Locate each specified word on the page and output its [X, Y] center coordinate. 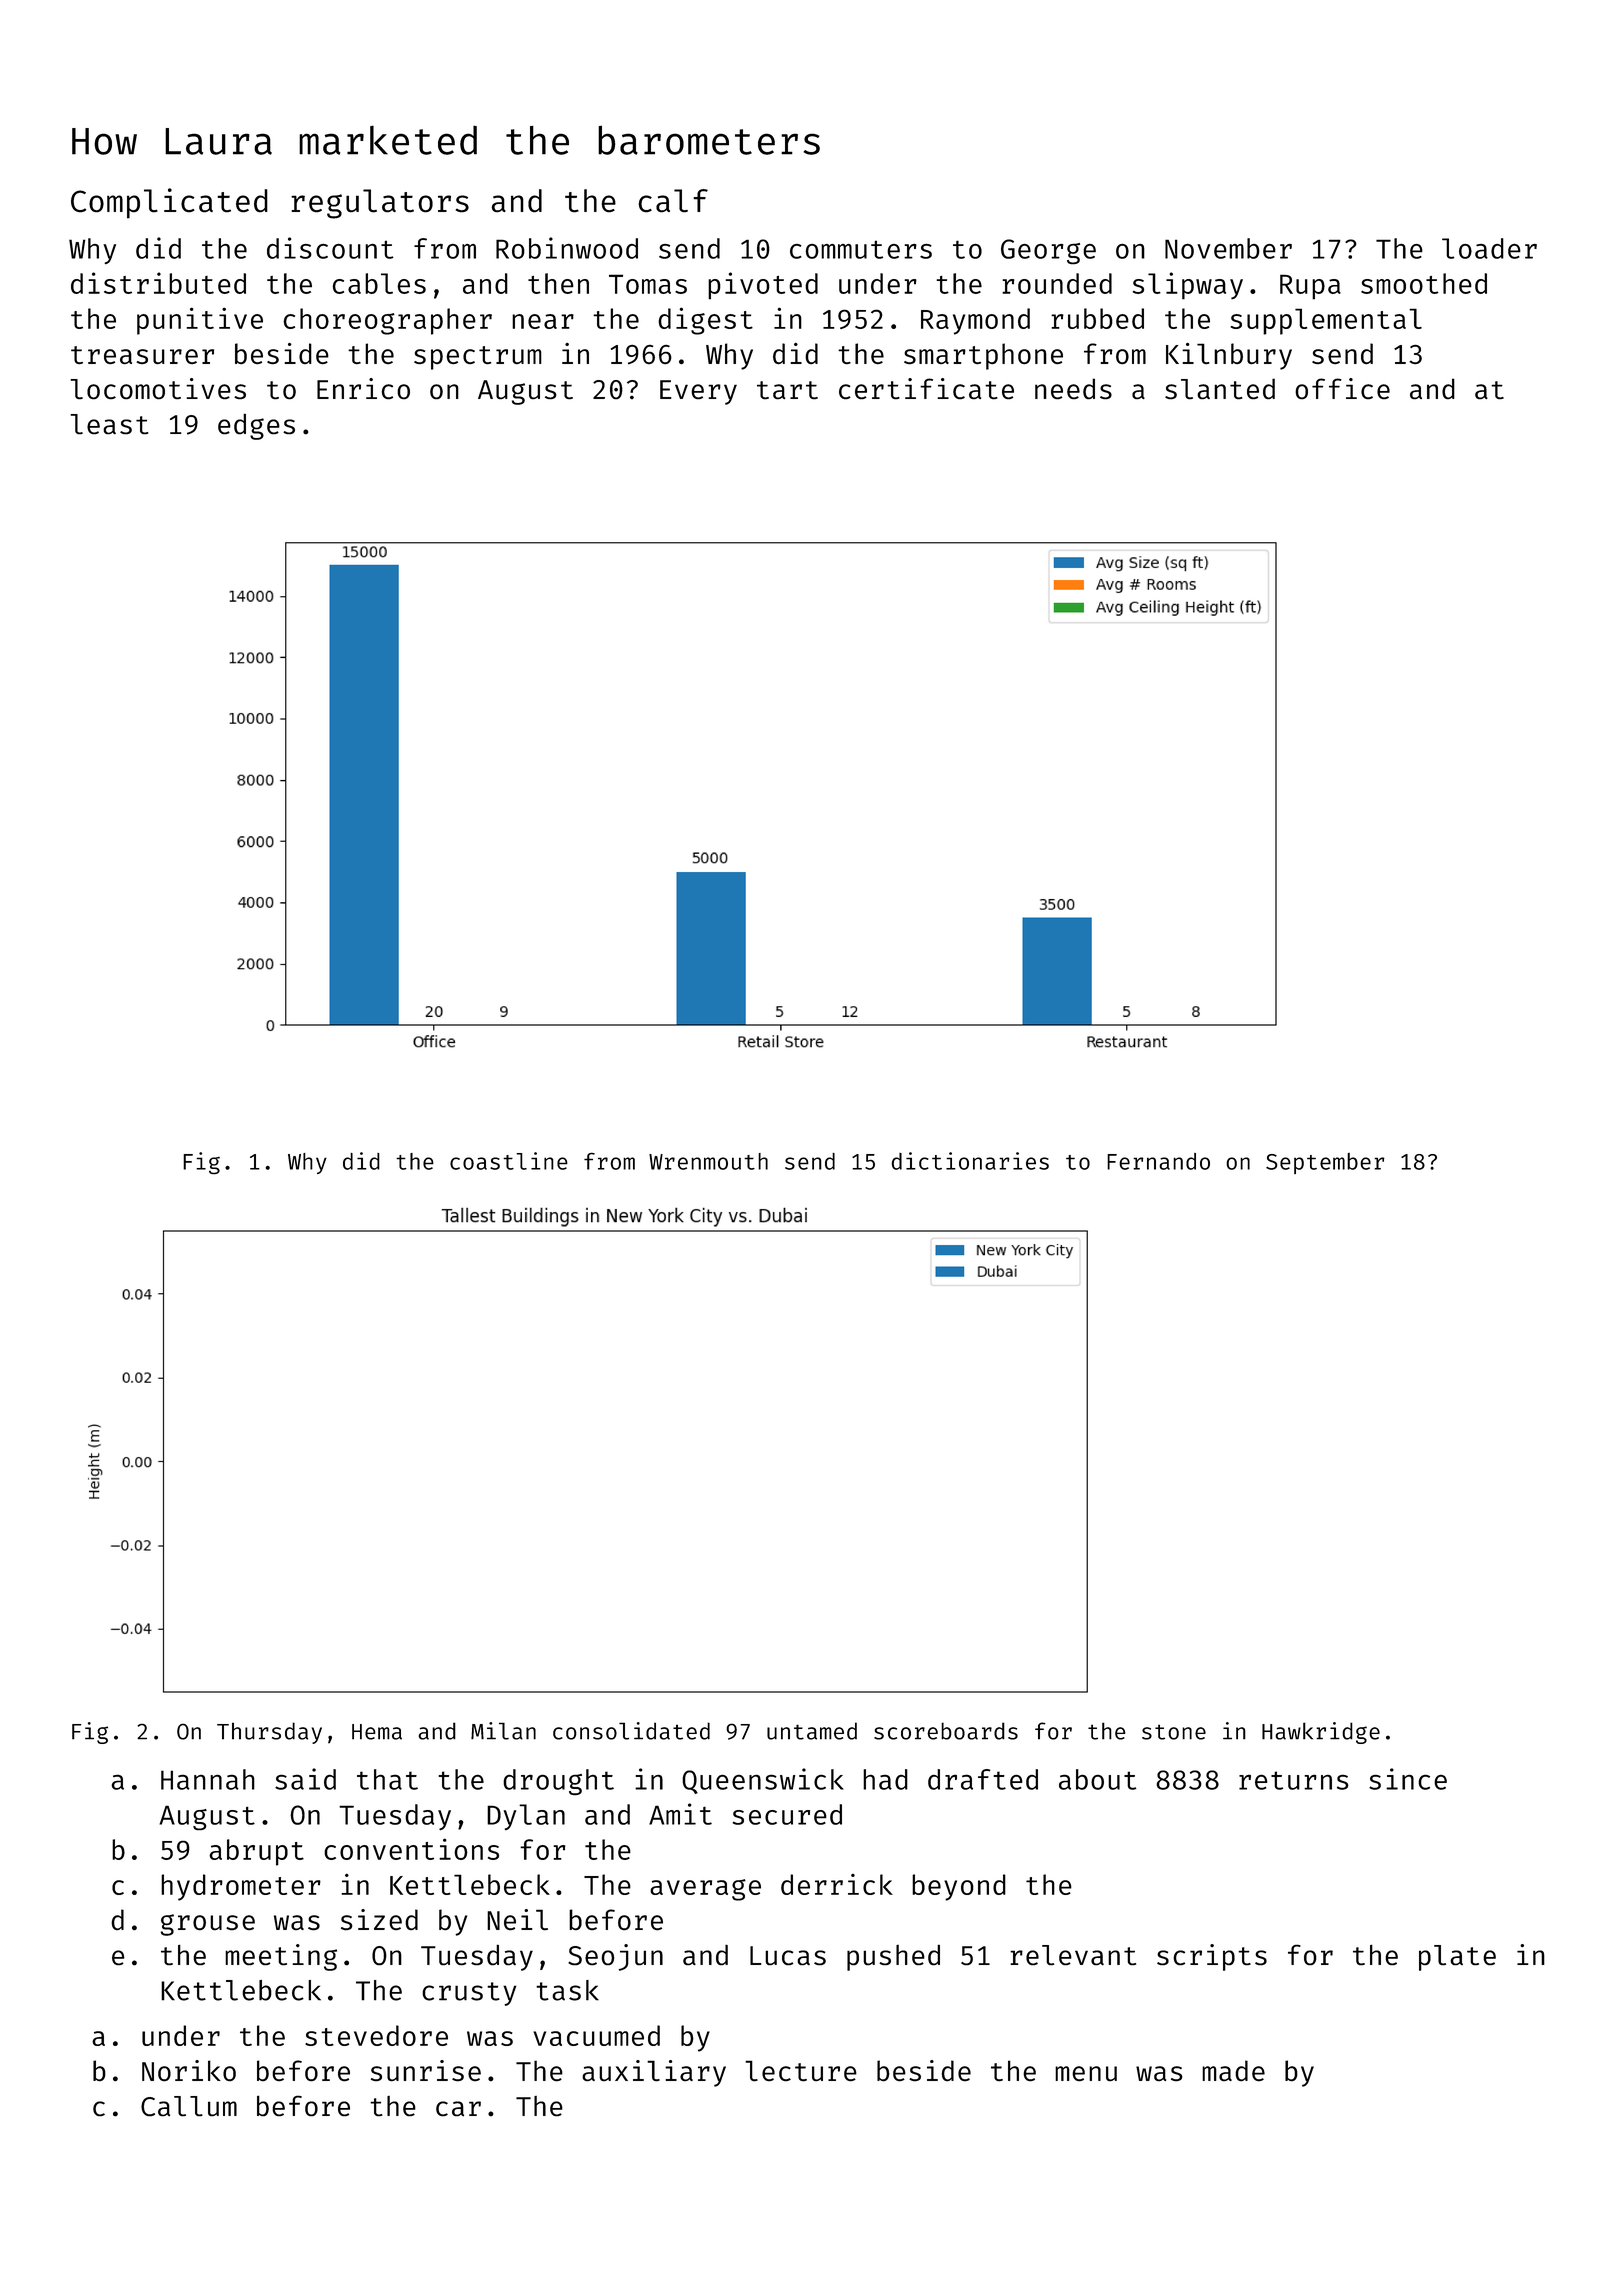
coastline [509, 1161]
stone [1174, 1732]
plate [1457, 1958]
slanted [1220, 388]
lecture [801, 2070]
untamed [812, 1731]
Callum [189, 2106]
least [109, 424]
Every [698, 392]
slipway [1188, 286]
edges [256, 426]
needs [1073, 388]
